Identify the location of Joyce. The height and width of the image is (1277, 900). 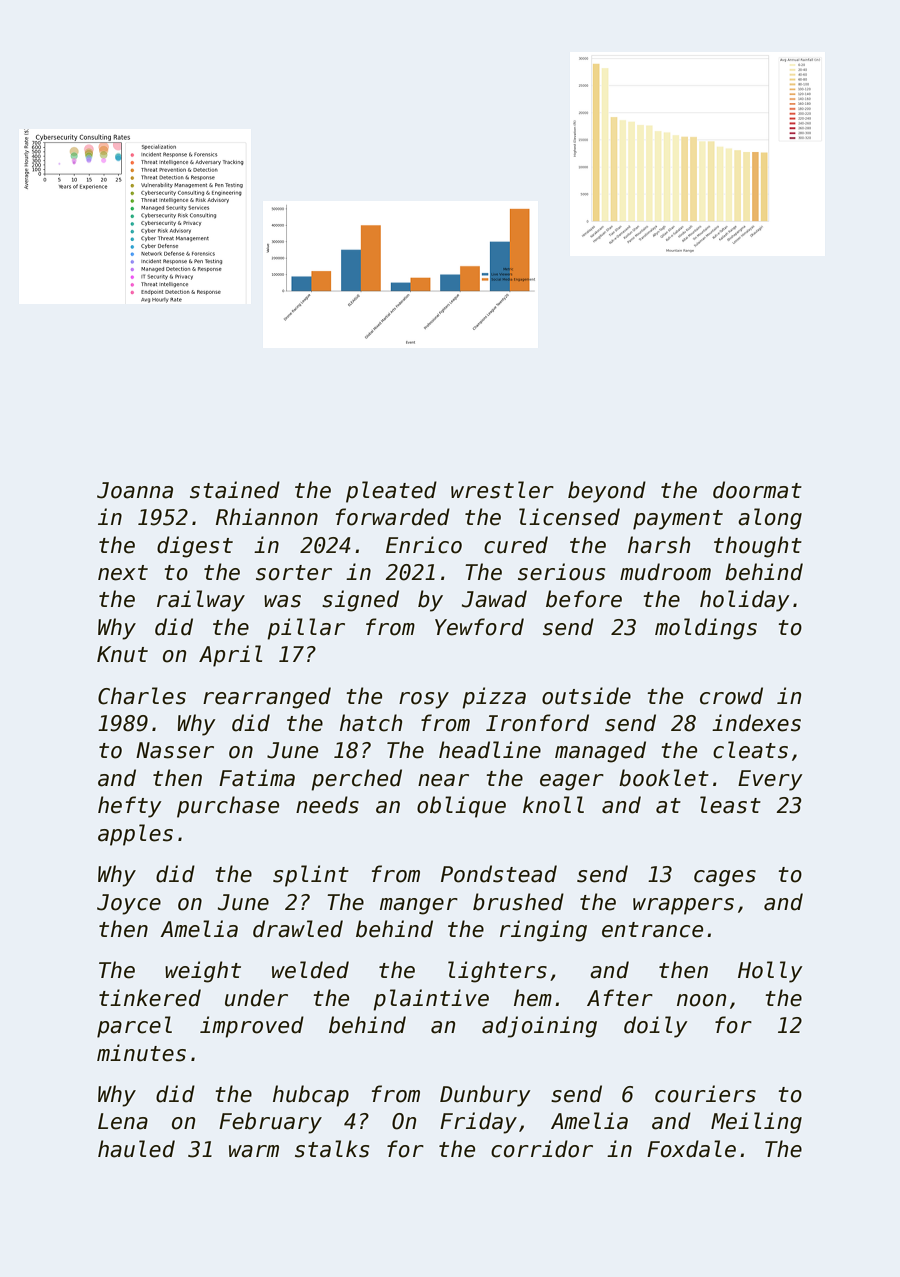
(129, 904).
